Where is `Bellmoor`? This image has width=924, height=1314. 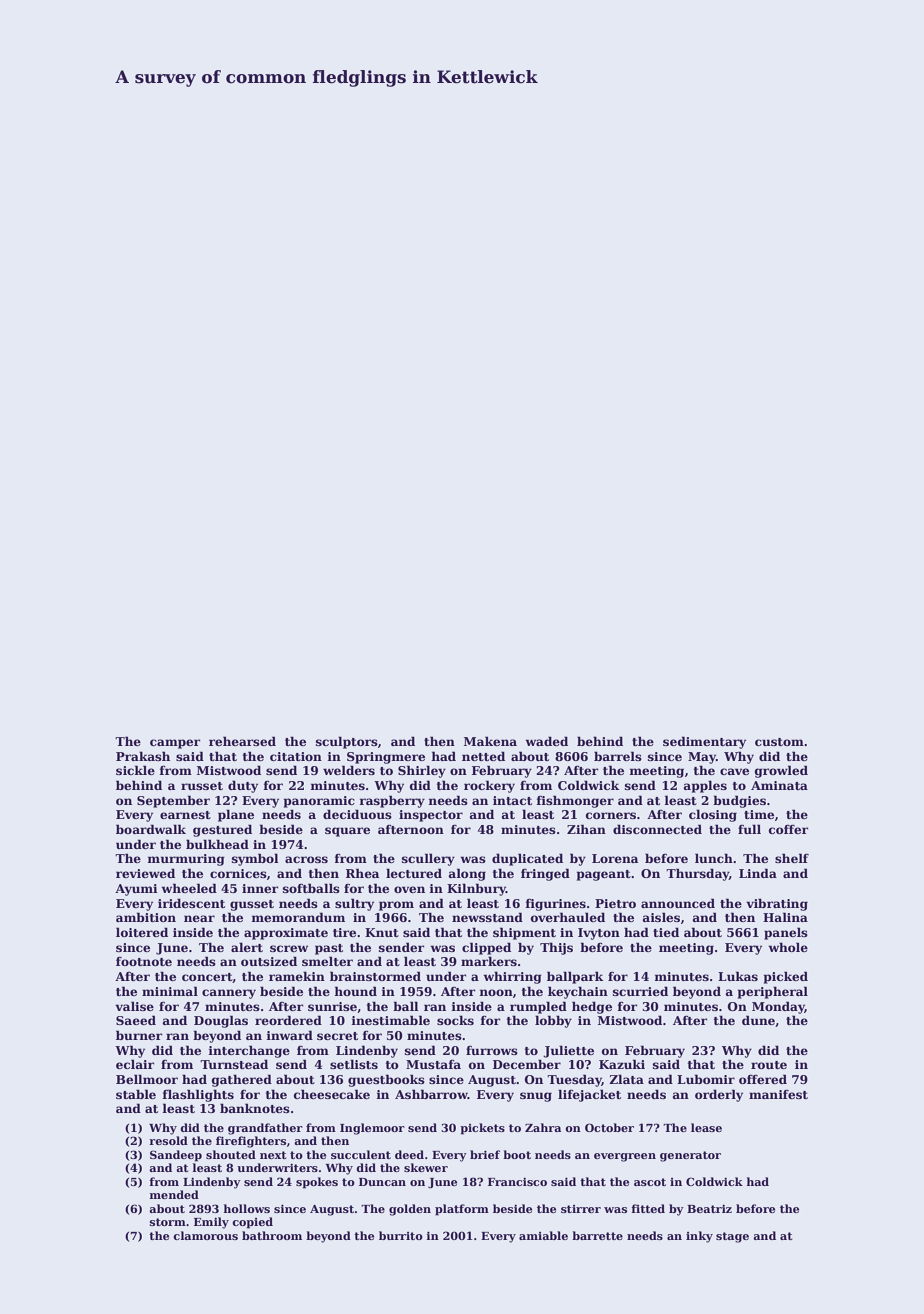
Bellmoor is located at coordinates (147, 1079).
